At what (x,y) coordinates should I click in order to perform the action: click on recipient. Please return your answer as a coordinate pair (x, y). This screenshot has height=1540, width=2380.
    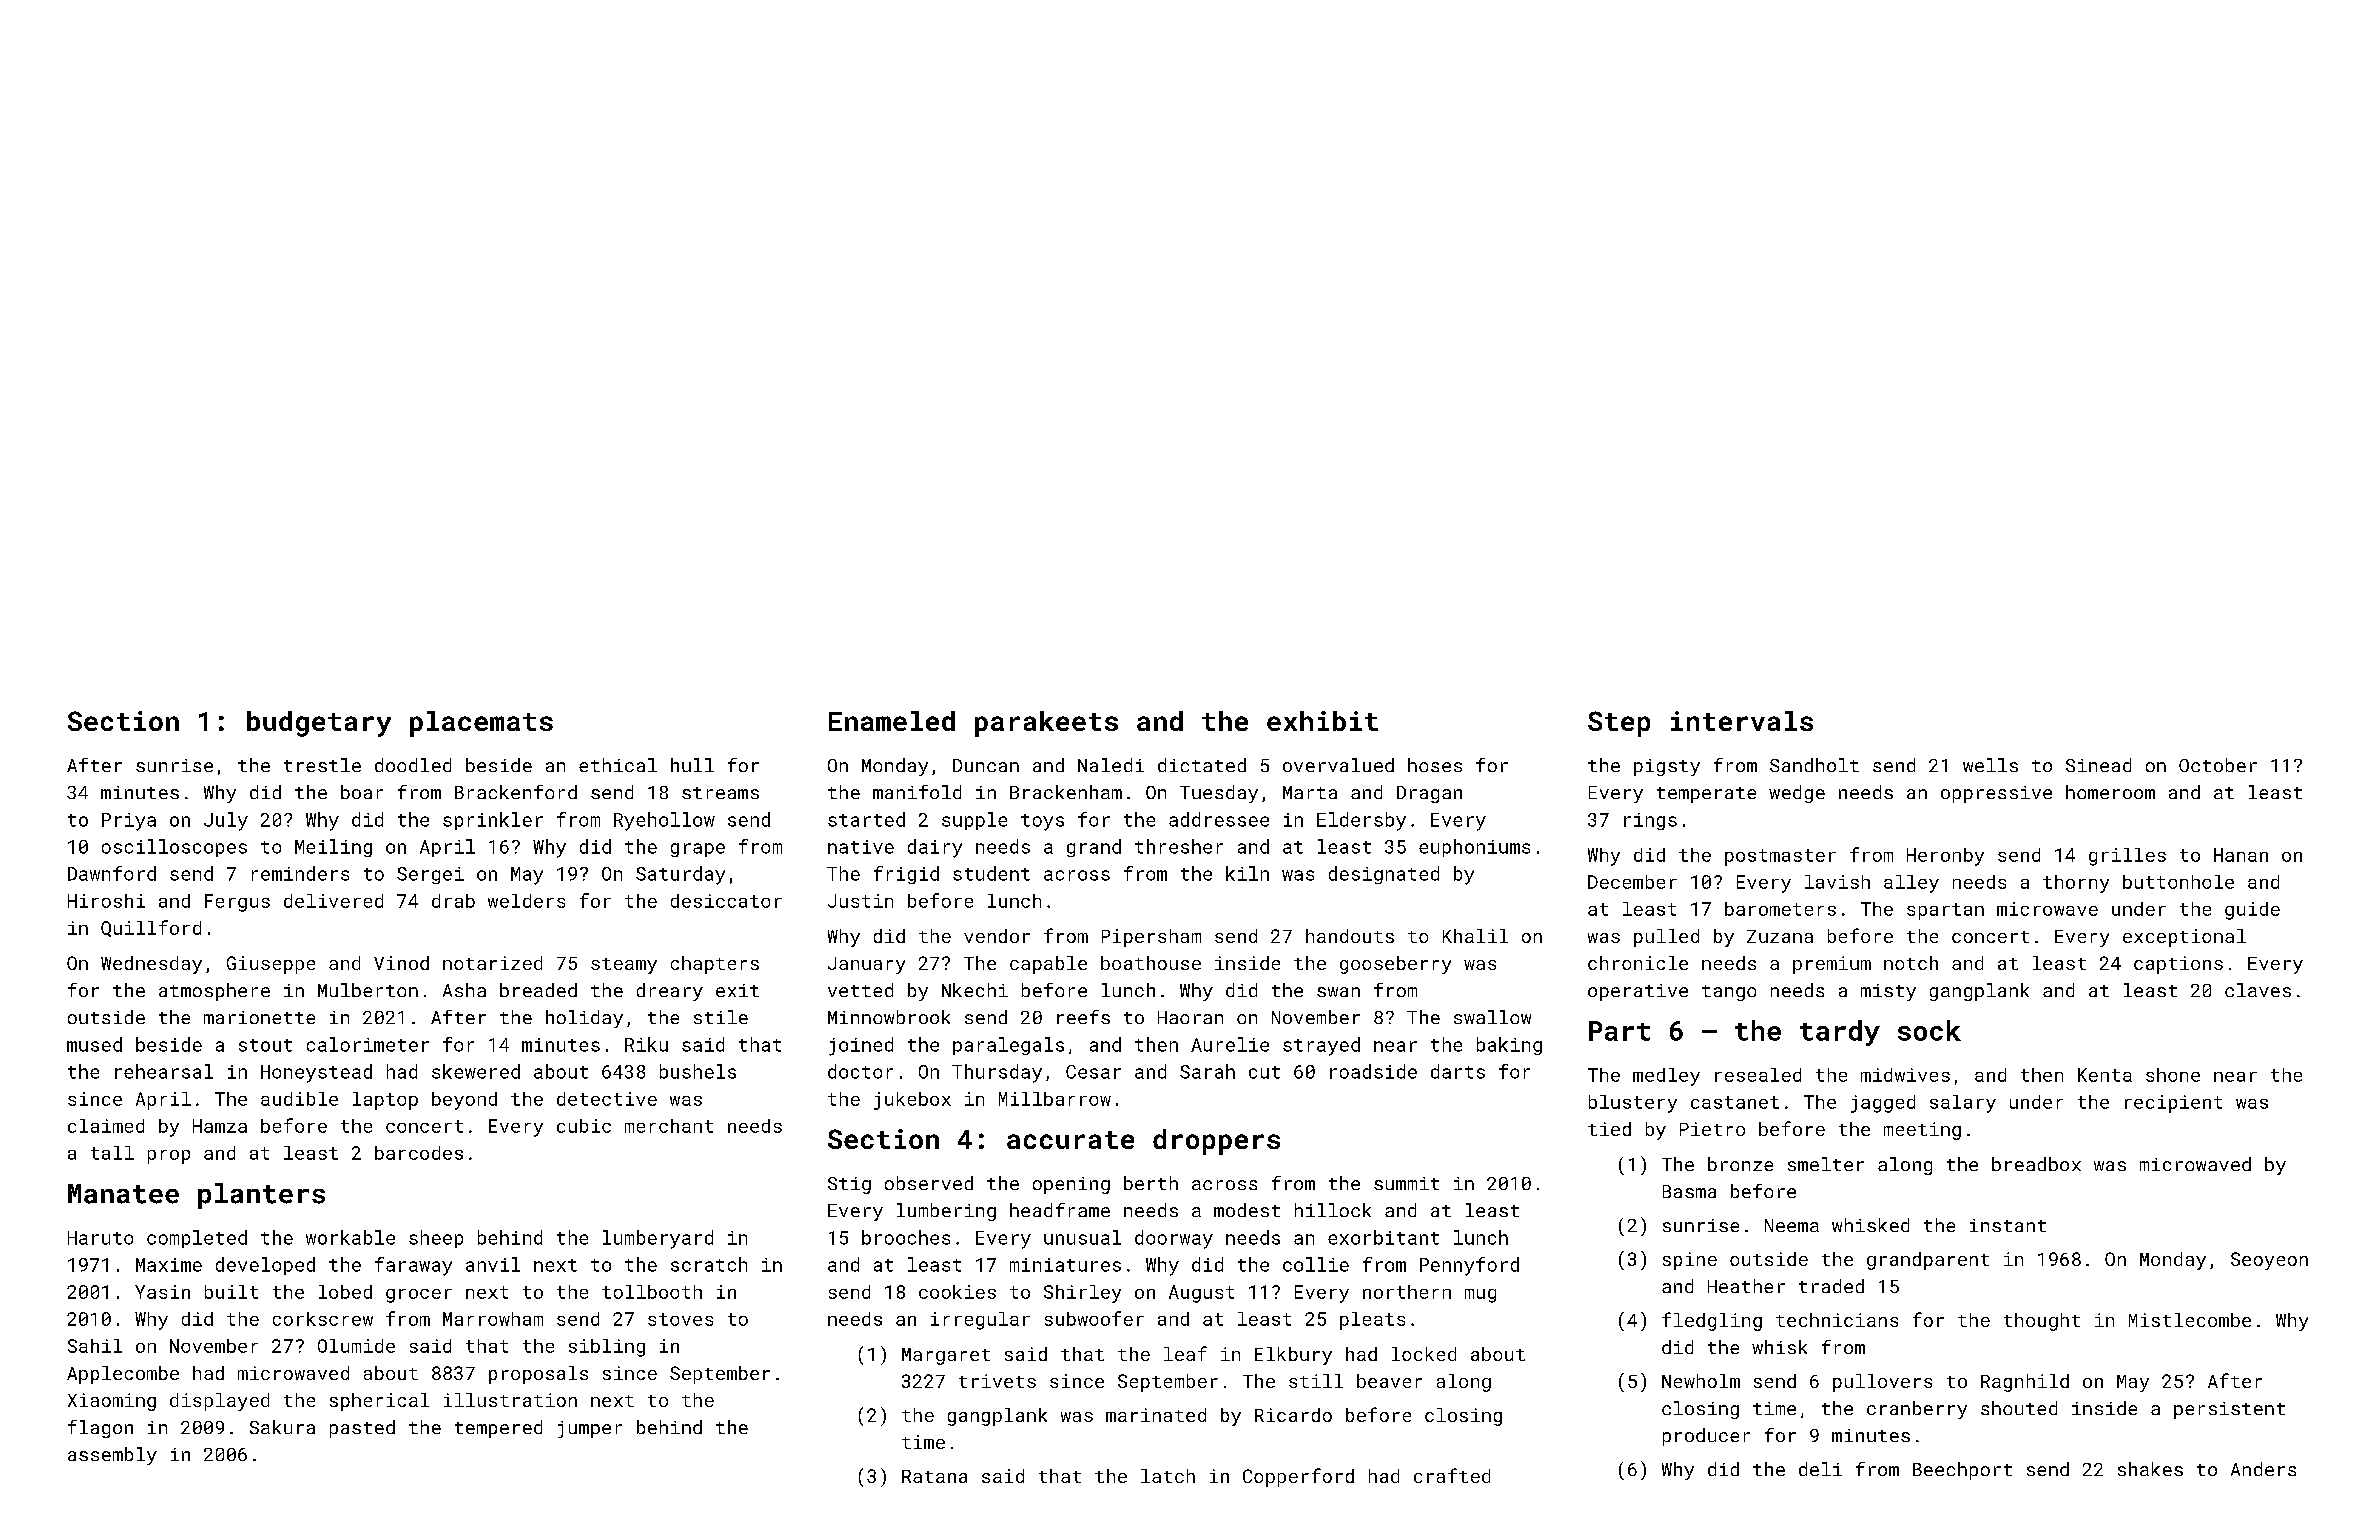
    Looking at the image, I should click on (2173, 1104).
